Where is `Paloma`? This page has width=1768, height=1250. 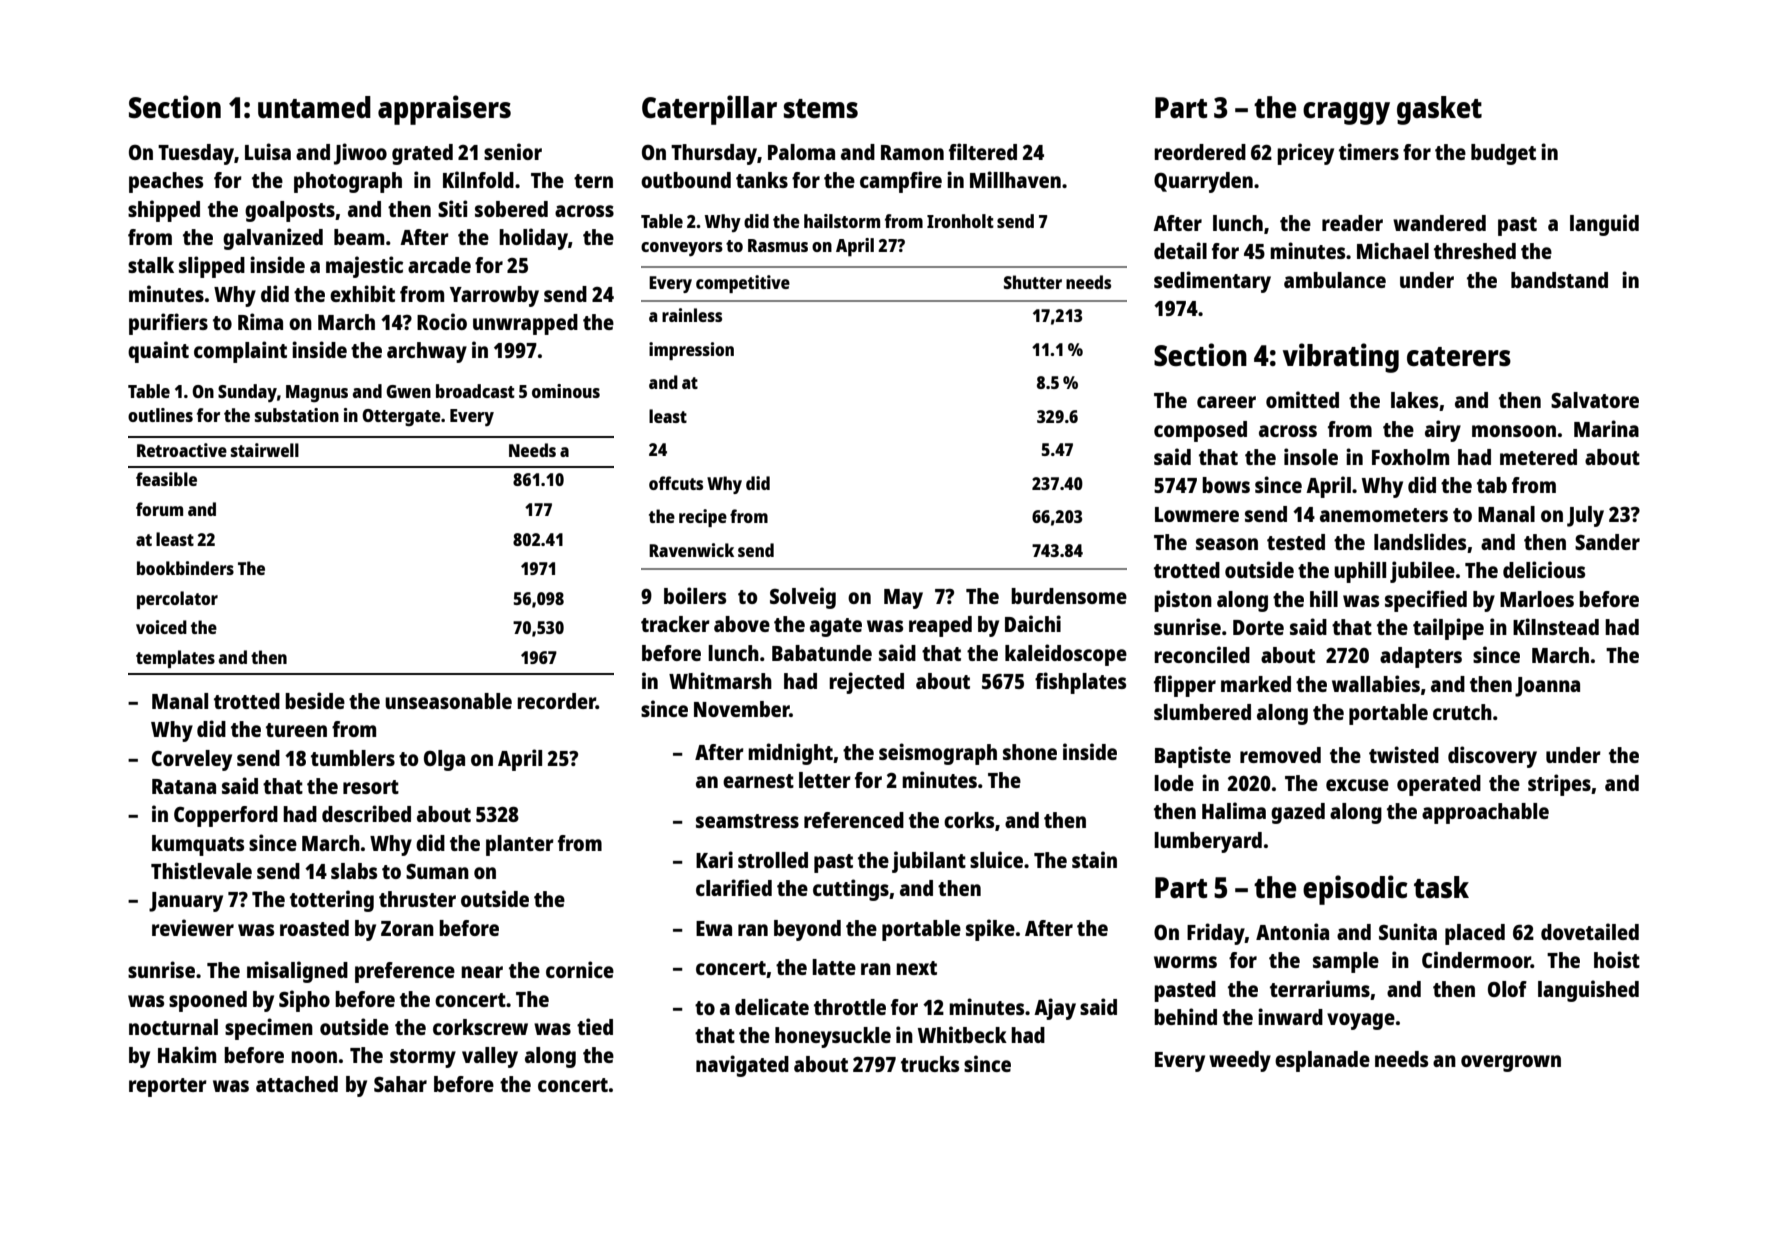 Paloma is located at coordinates (801, 152).
